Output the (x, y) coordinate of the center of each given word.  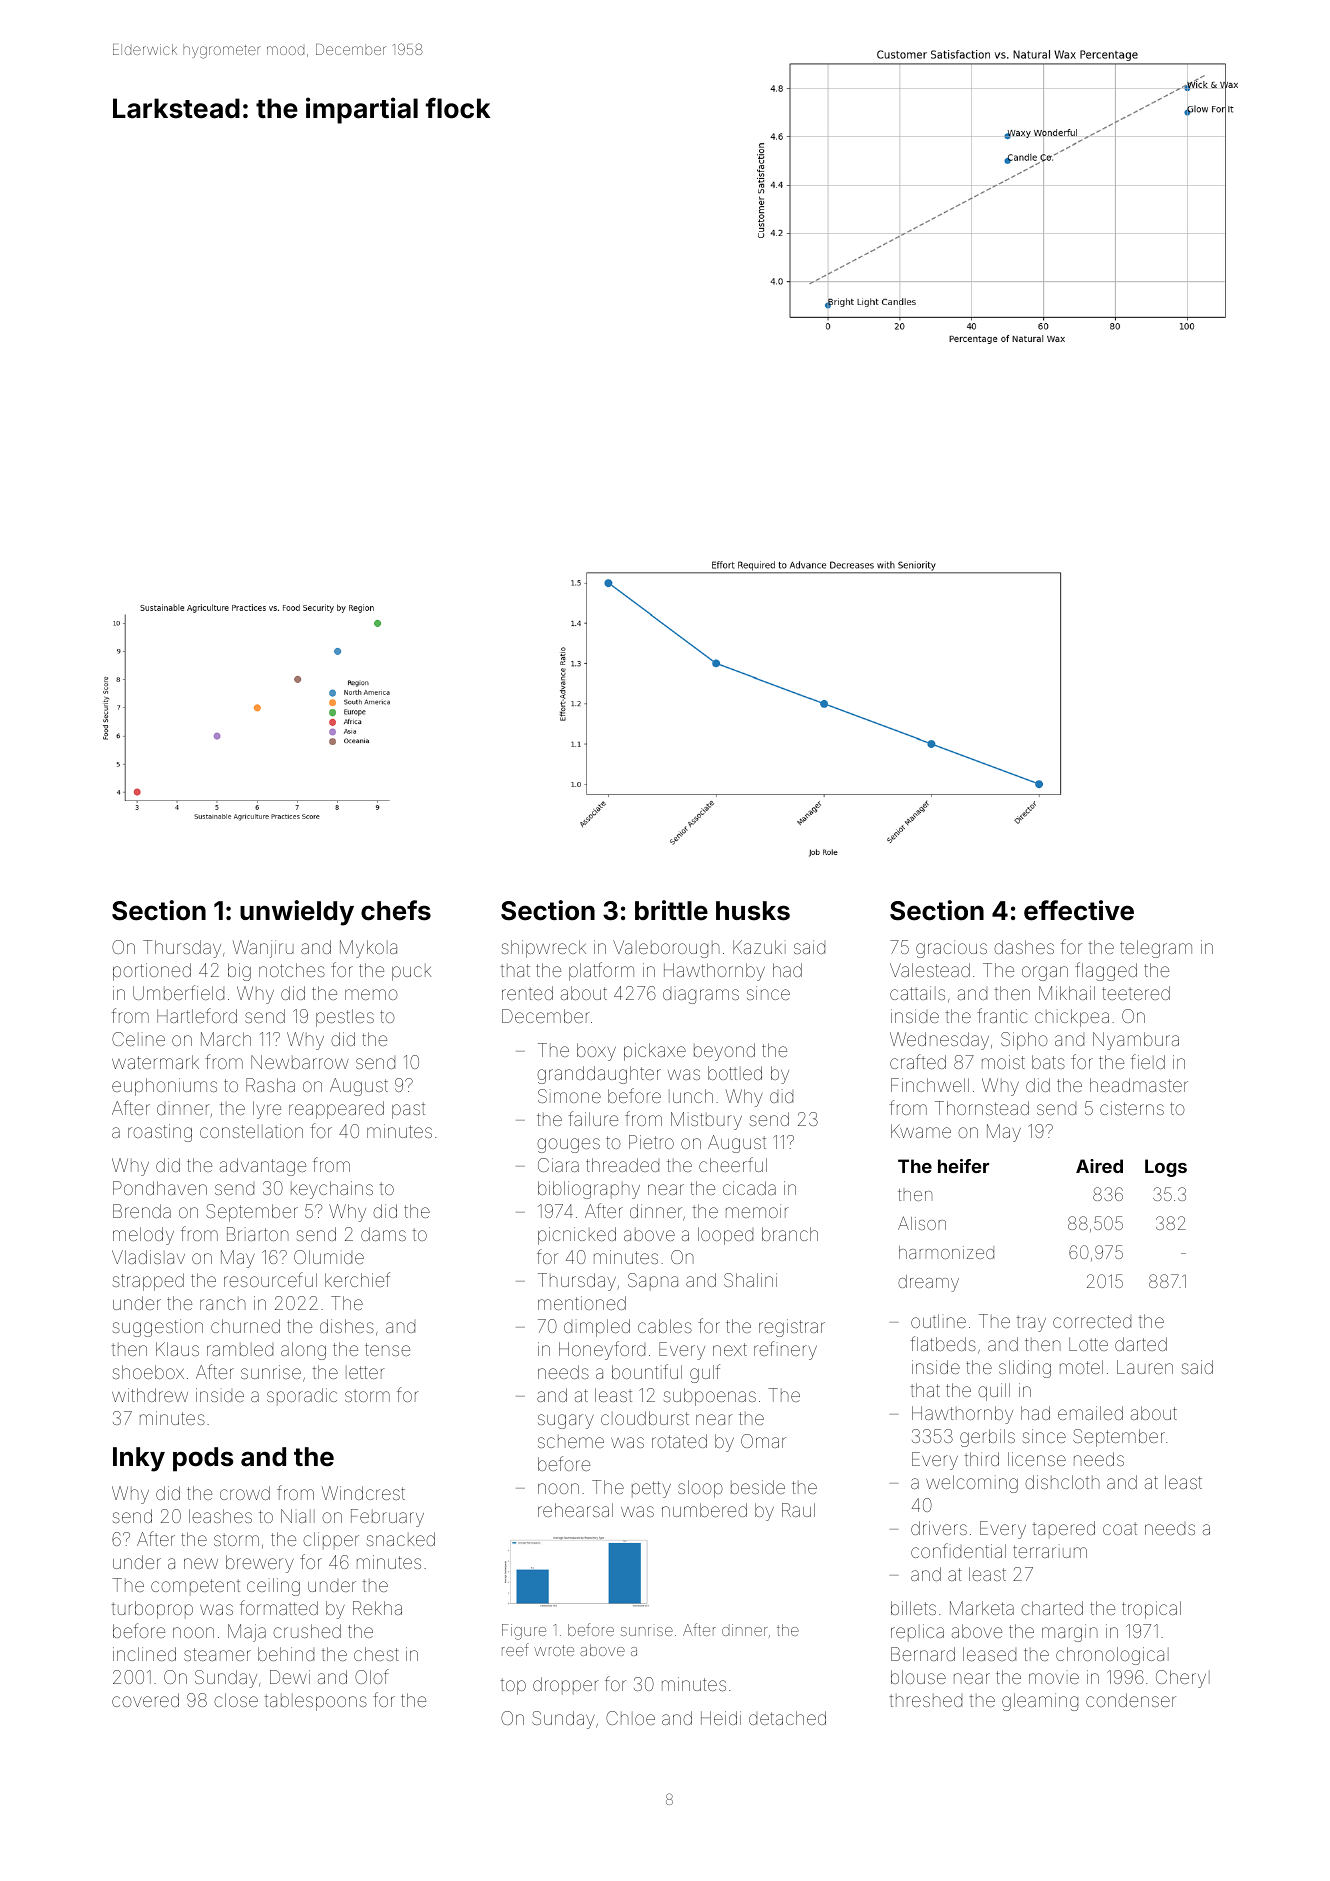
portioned (152, 972)
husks (753, 911)
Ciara (558, 1165)
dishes (347, 1326)
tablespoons (316, 1702)
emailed (1090, 1413)
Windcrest (363, 1493)
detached (787, 1718)
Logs (1166, 1168)
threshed (926, 1700)
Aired (1099, 1166)
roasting (160, 1133)
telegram (1156, 949)
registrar (792, 1328)
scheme (571, 1441)
